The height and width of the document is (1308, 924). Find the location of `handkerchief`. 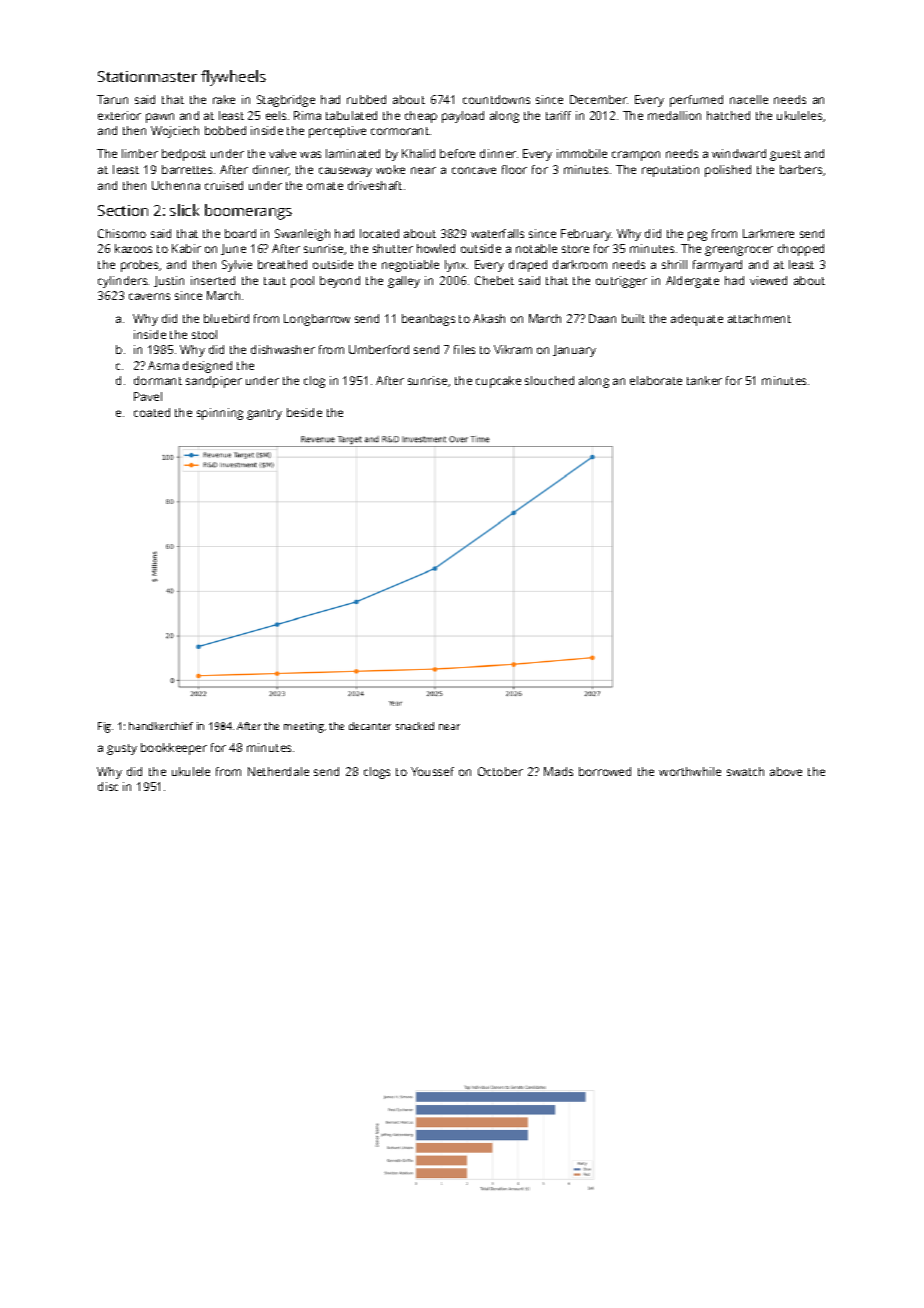

handkerchief is located at coordinates (161, 726).
